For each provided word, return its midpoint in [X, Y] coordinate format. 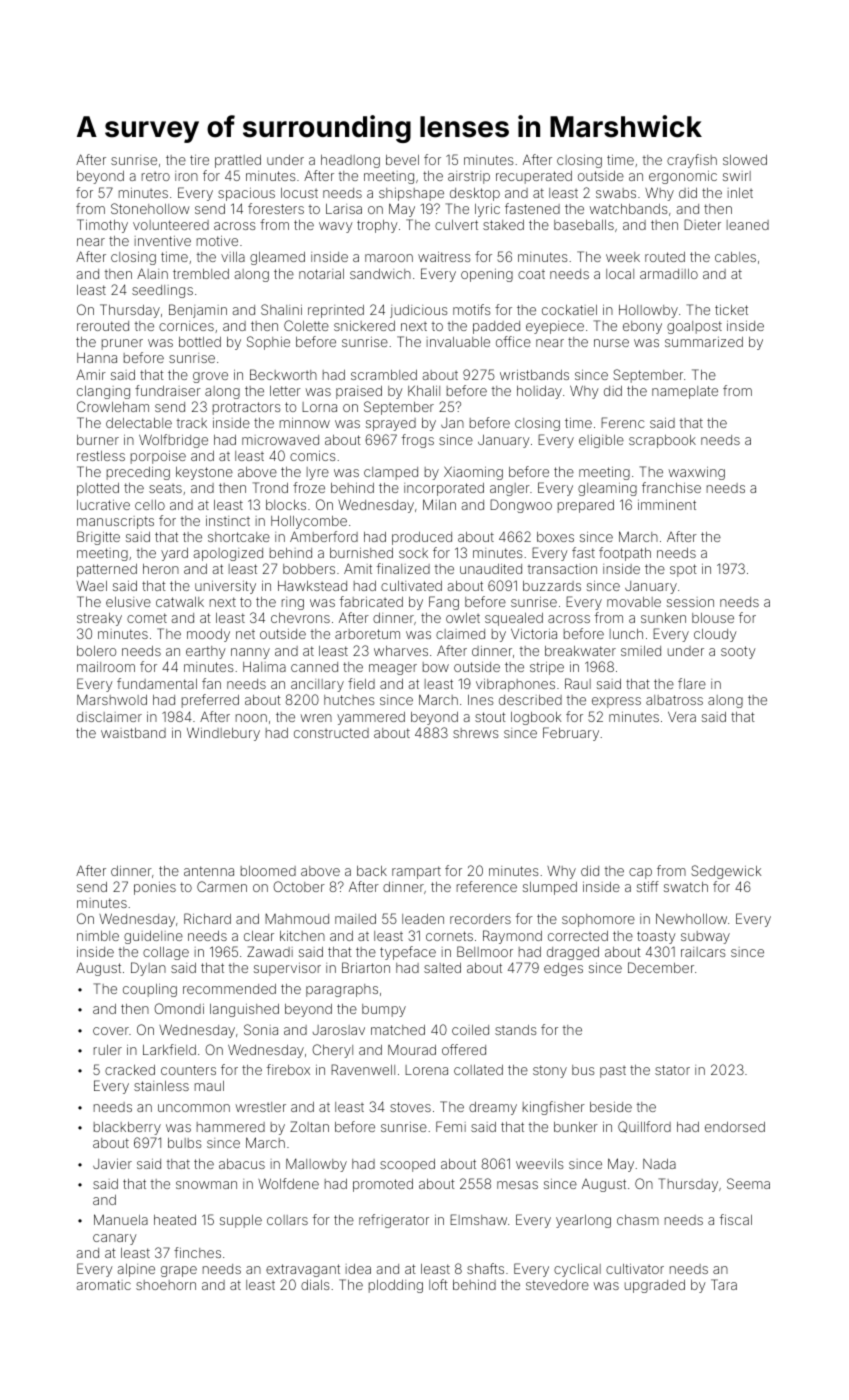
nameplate [685, 392]
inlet [740, 193]
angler [510, 489]
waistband [133, 733]
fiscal [736, 1219]
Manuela [121, 1219]
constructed [331, 733]
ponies [155, 888]
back [372, 871]
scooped [407, 1165]
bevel [402, 160]
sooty [738, 652]
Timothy [102, 226]
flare [692, 683]
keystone [204, 473]
